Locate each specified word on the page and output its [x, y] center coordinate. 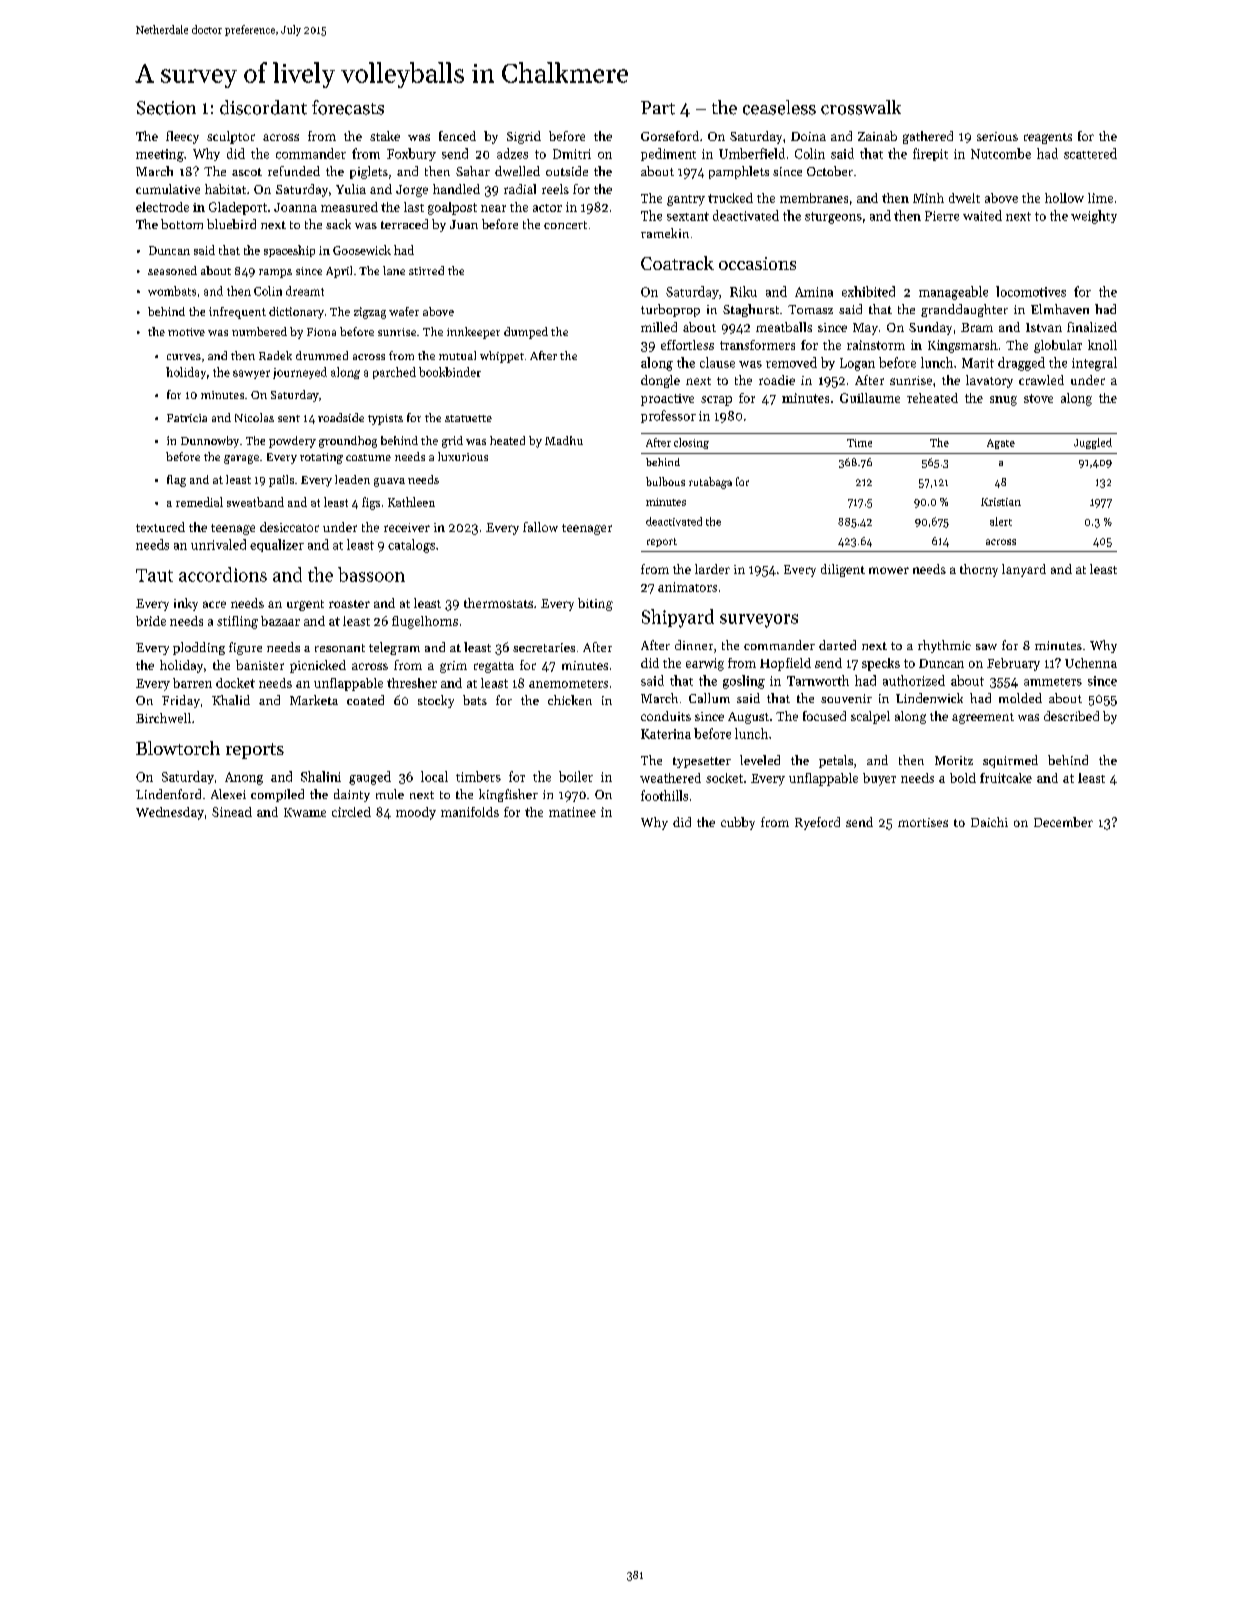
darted [837, 645]
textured [160, 527]
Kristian [1001, 502]
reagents [1048, 138]
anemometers [568, 684]
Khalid [231, 700]
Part [658, 108]
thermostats [498, 603]
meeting [160, 155]
